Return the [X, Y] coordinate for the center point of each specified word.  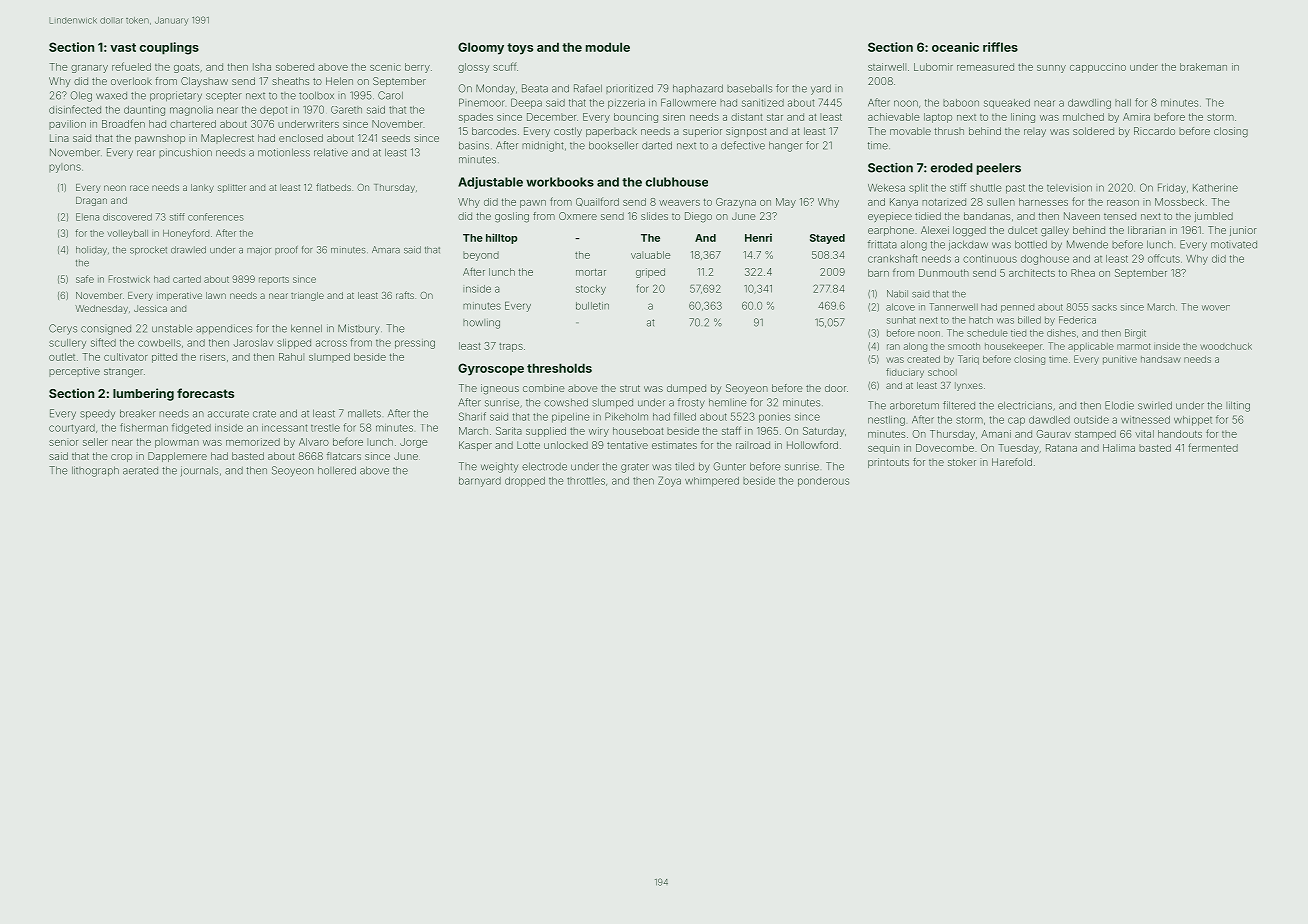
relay [1035, 132]
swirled [1155, 405]
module [608, 47]
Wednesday [101, 309]
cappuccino [1098, 68]
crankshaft [893, 258]
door [835, 388]
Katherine [1215, 188]
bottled [1031, 244]
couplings [169, 48]
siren [674, 117]
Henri [758, 238]
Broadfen [123, 123]
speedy [97, 415]
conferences [216, 217]
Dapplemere [177, 457]
